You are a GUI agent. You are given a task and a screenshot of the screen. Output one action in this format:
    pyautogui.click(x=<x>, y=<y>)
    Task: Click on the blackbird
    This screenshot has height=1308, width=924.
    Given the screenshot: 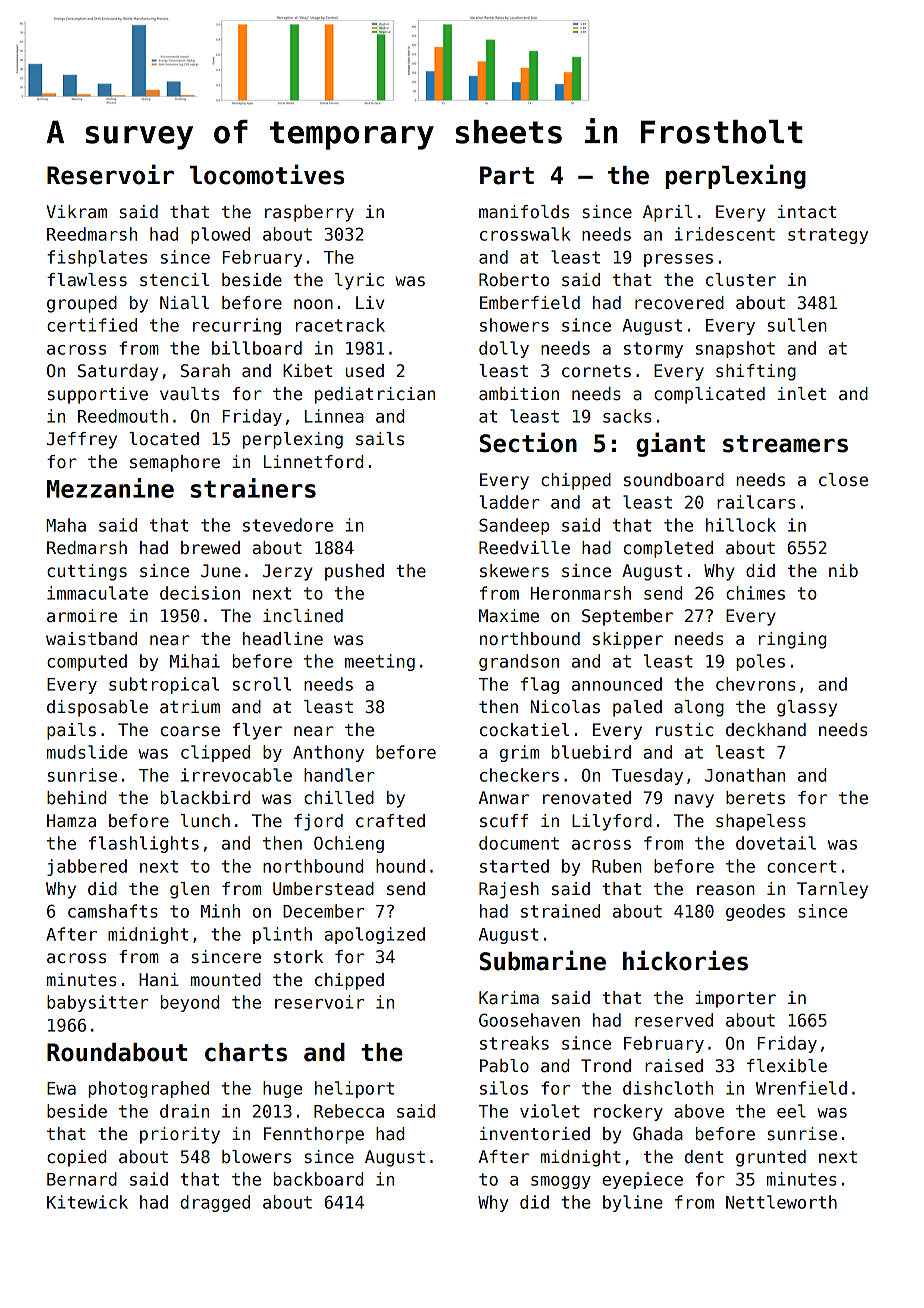 What is the action you would take?
    pyautogui.click(x=205, y=798)
